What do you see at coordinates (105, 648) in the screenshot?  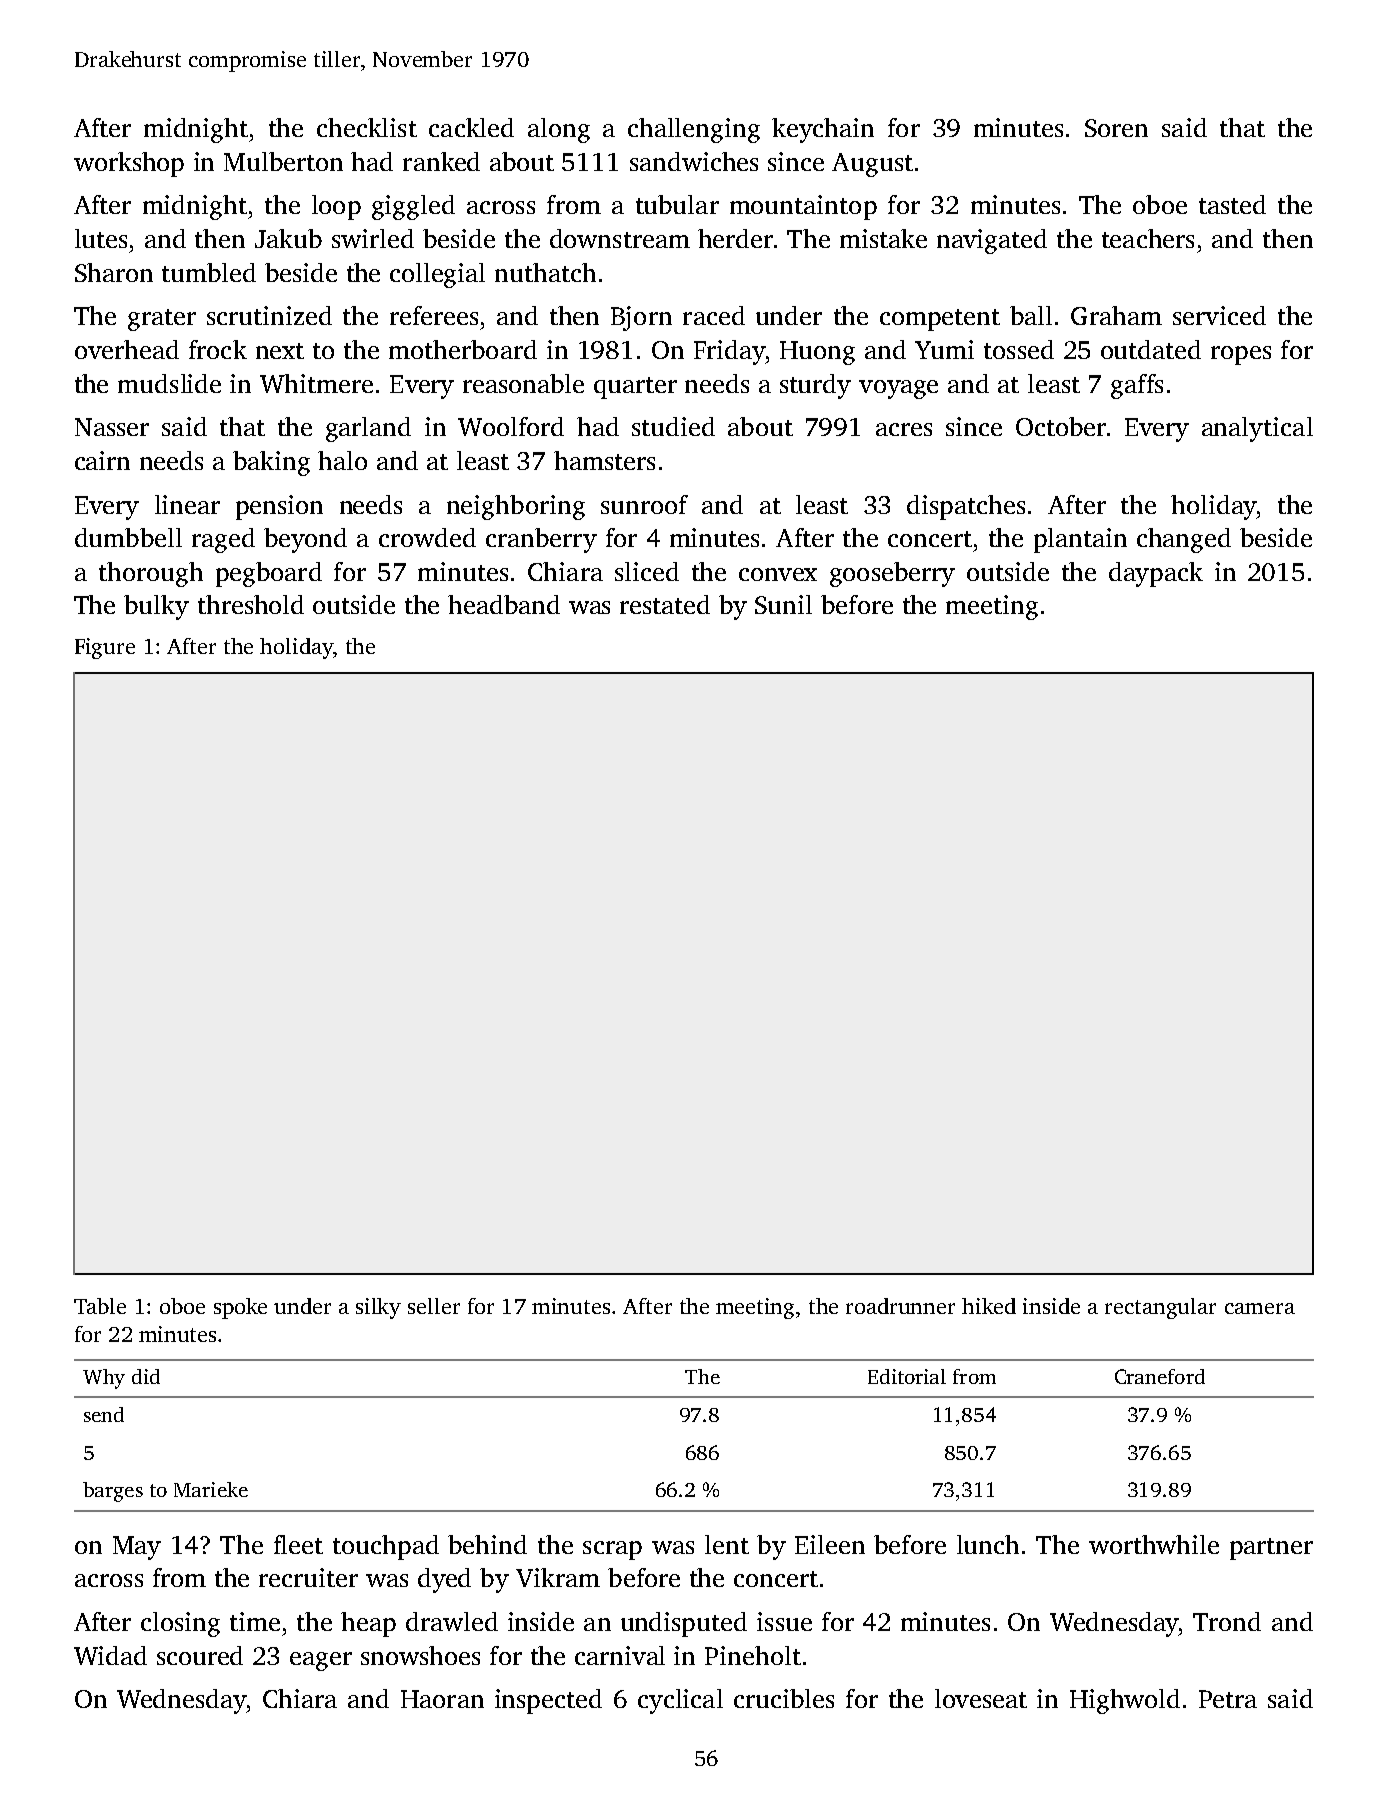 I see `Figure` at bounding box center [105, 648].
